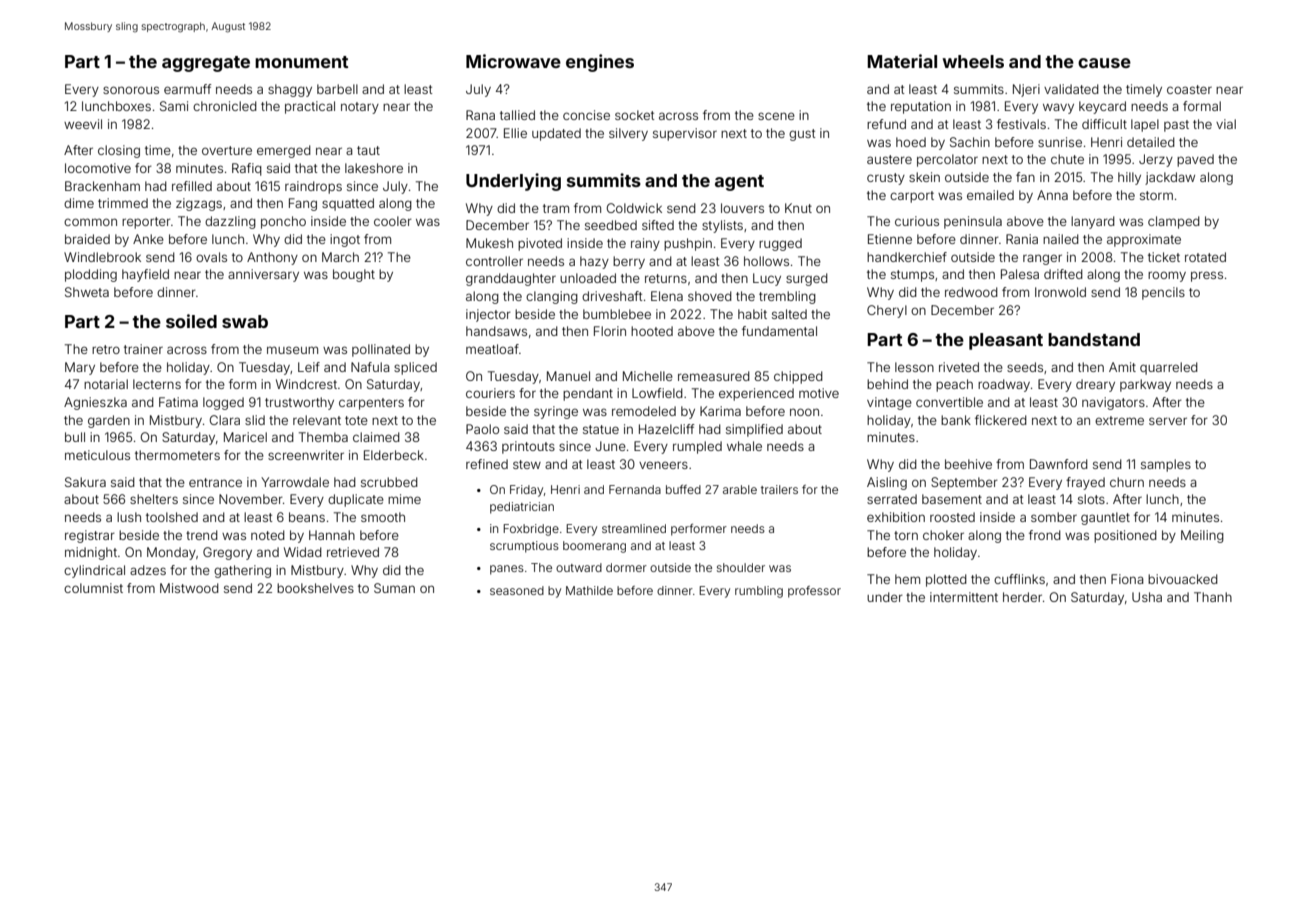 This screenshot has height=924, width=1308. I want to click on monument, so click(301, 62).
